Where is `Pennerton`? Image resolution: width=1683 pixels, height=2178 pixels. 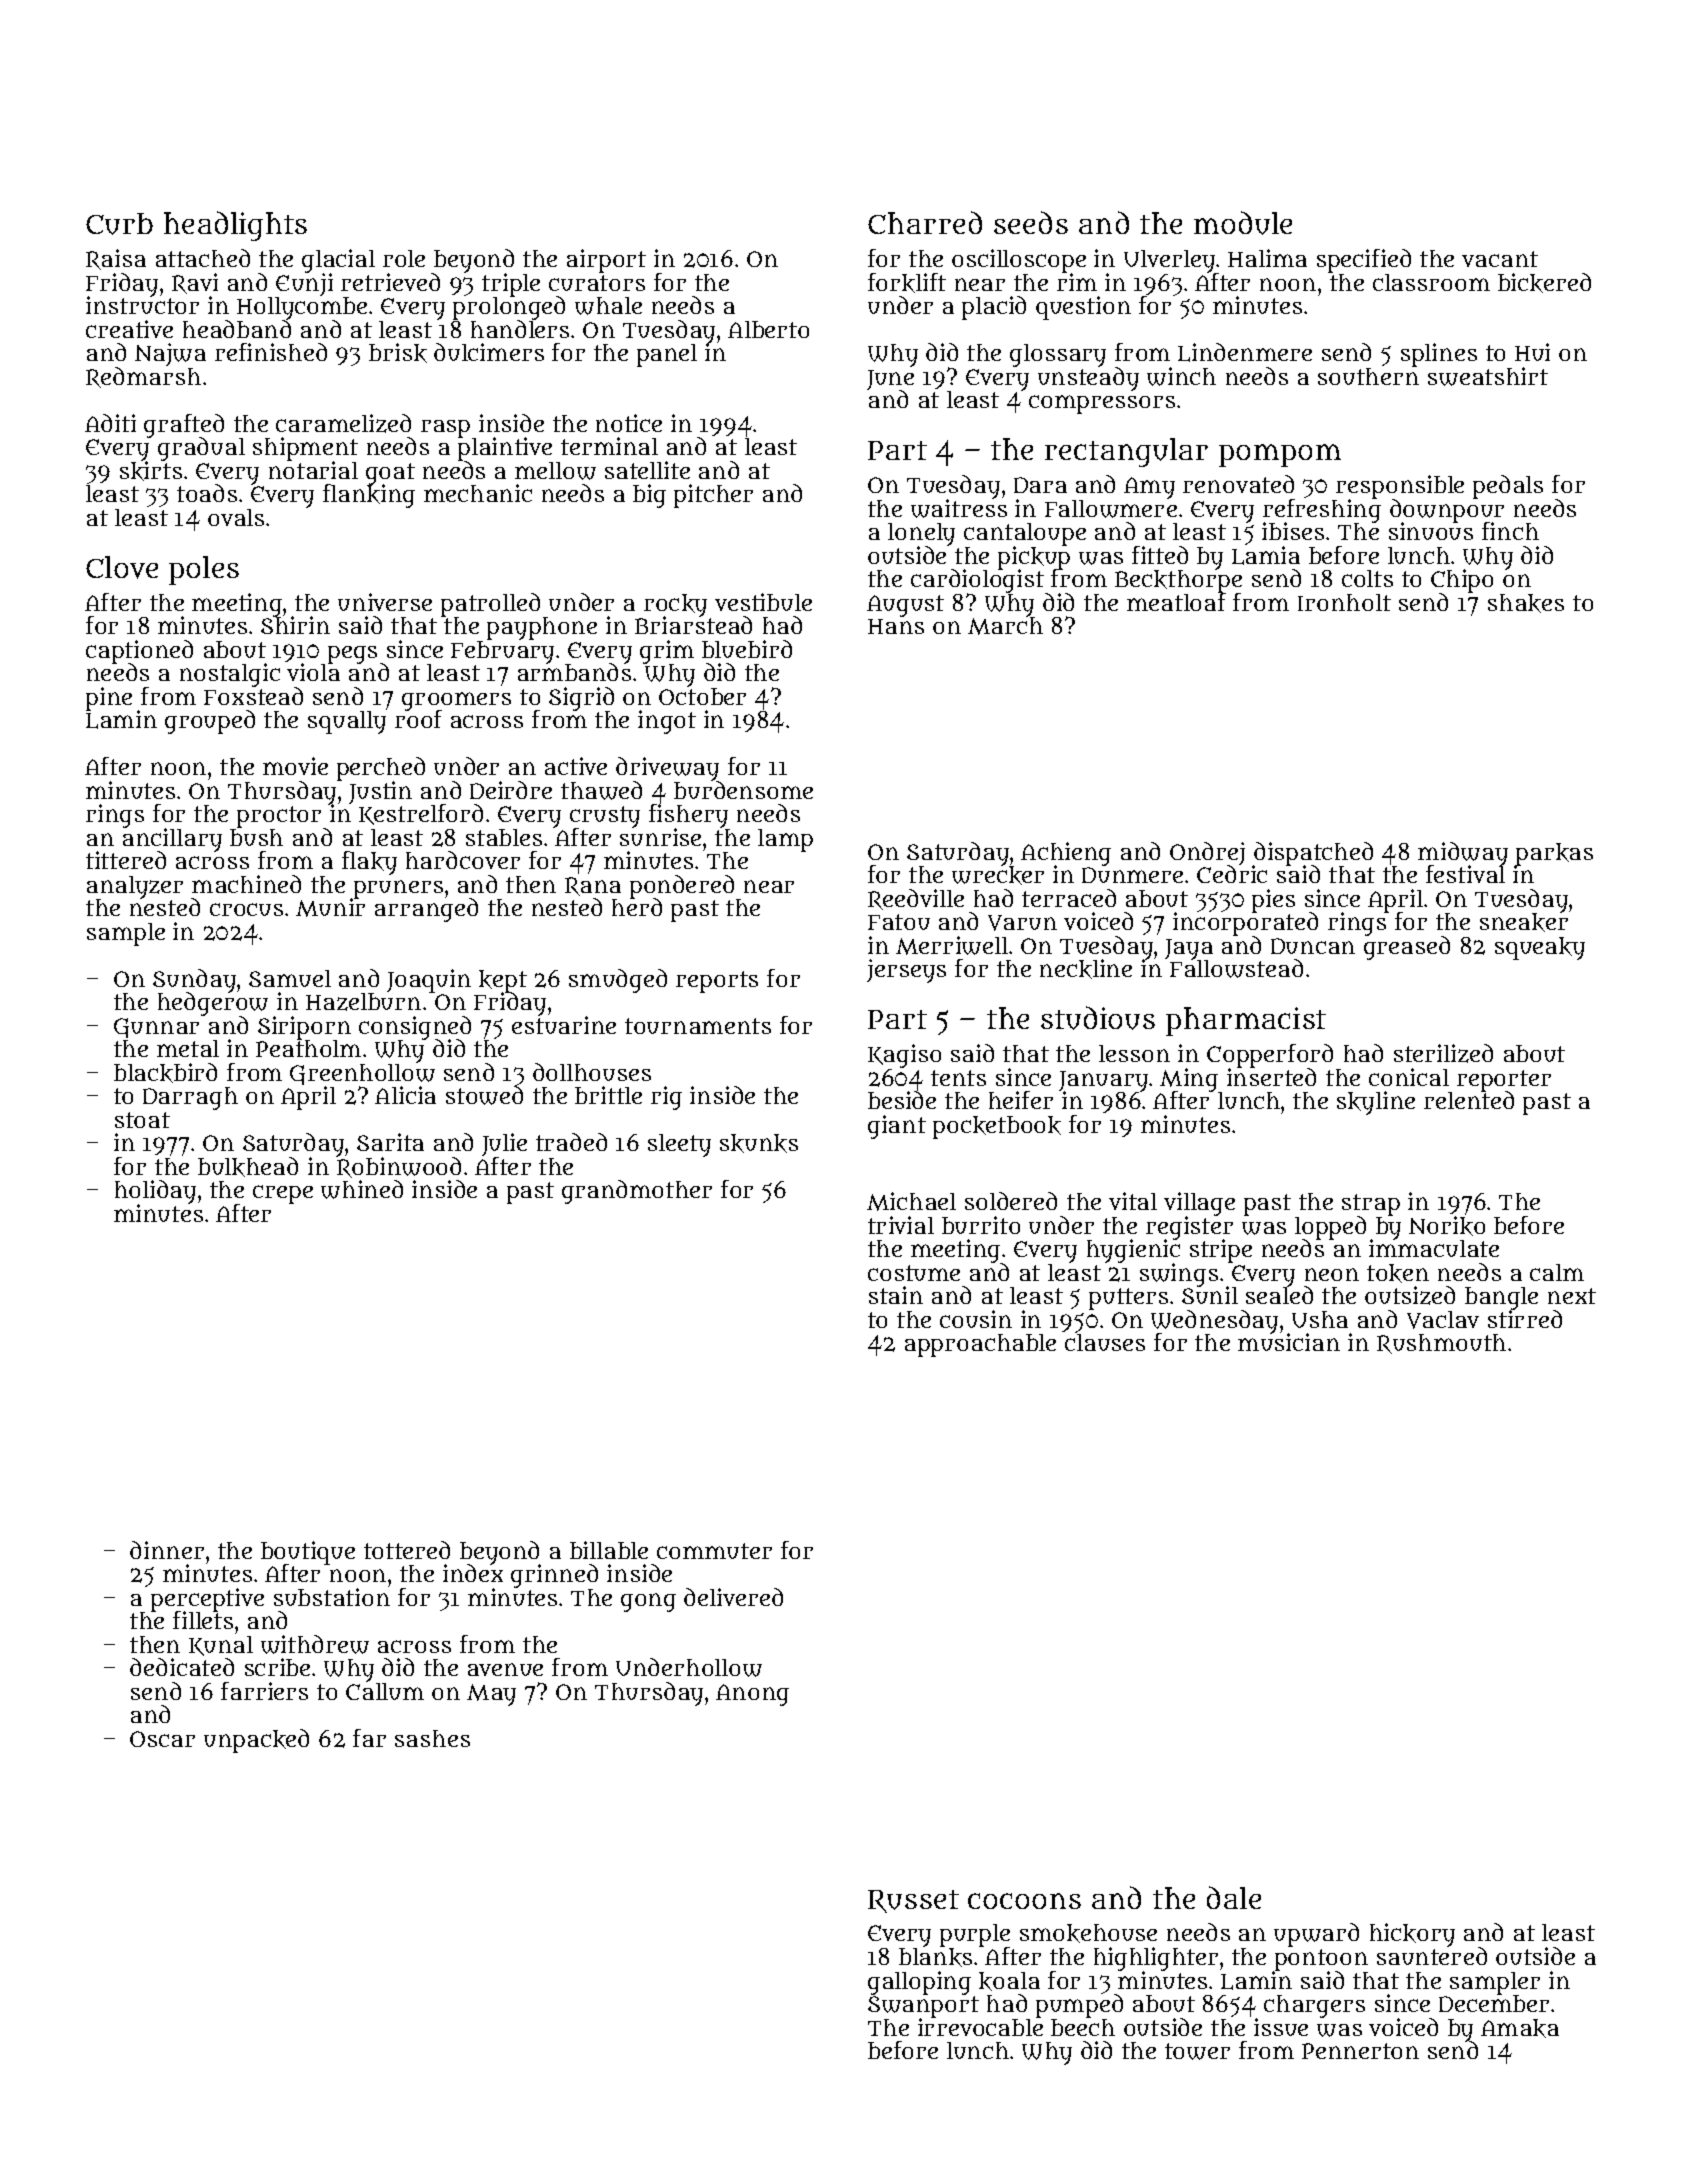 Pennerton is located at coordinates (1360, 2051).
